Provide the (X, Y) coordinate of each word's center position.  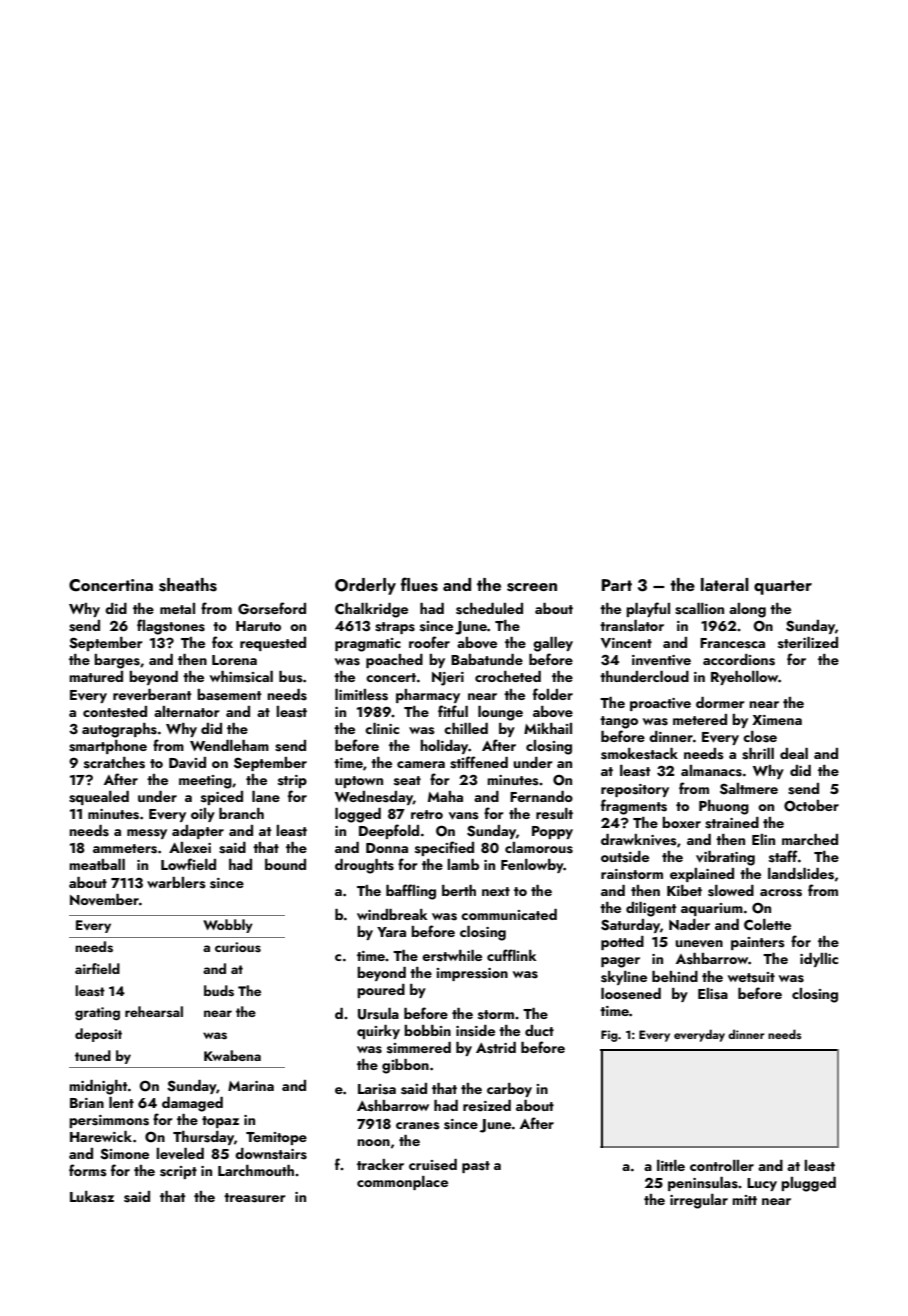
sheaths (188, 585)
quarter (783, 587)
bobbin (427, 1030)
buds (219, 991)
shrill (758, 754)
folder (553, 694)
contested (115, 712)
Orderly (365, 586)
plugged (808, 1184)
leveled (180, 1154)
